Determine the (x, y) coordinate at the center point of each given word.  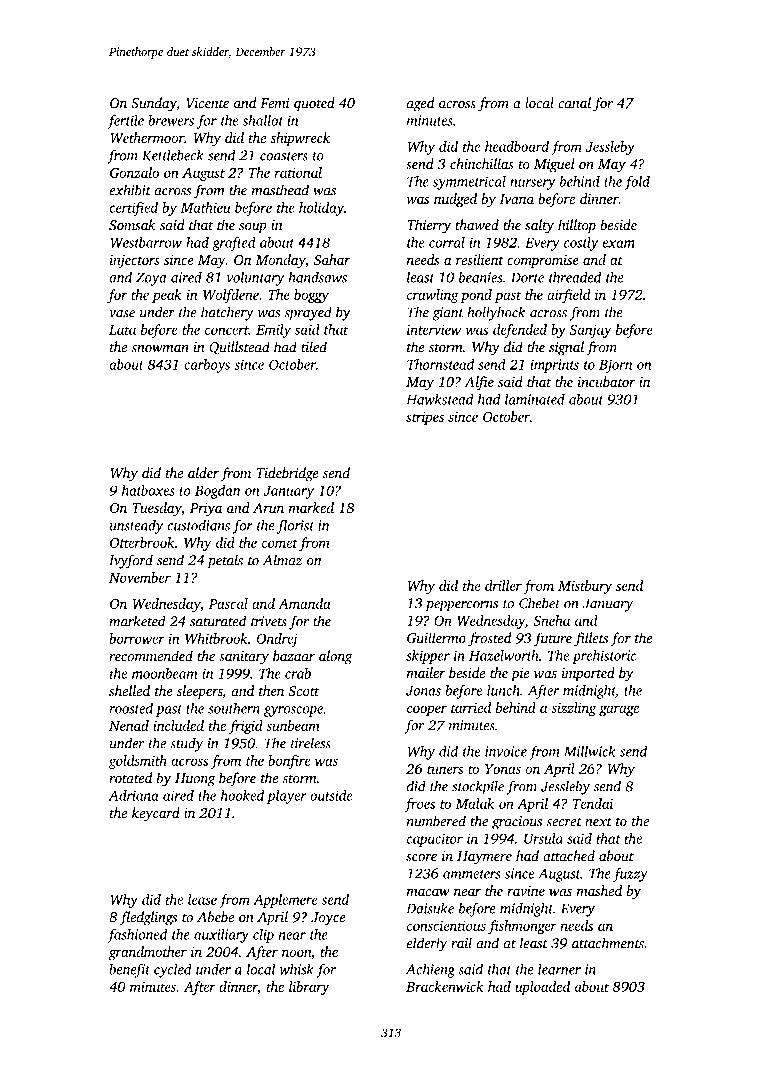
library (309, 988)
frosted (489, 639)
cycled (173, 970)
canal (574, 102)
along (335, 657)
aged (420, 104)
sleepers (199, 692)
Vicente (207, 103)
